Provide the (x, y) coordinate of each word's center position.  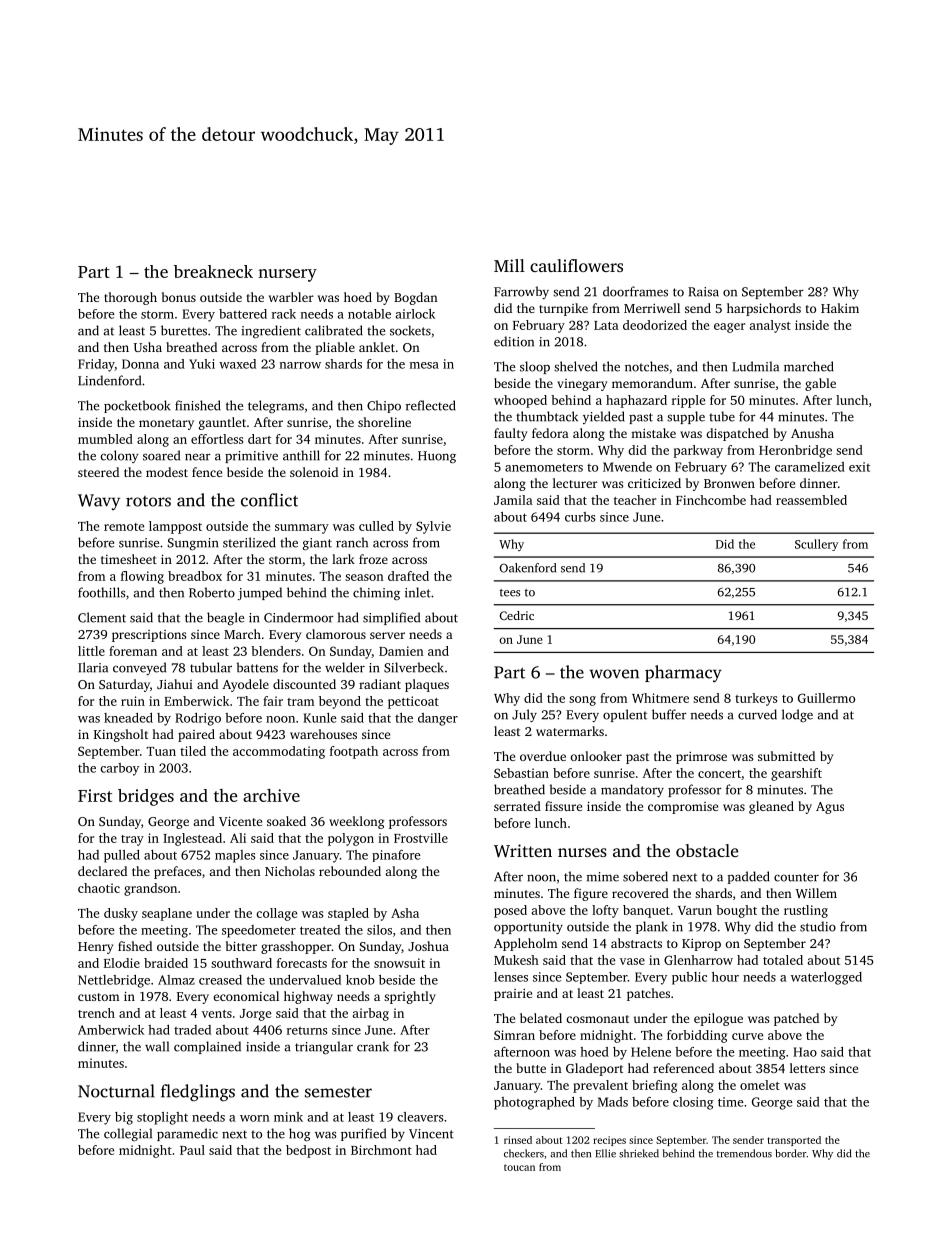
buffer (669, 714)
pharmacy (683, 673)
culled (376, 526)
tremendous (744, 1153)
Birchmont (381, 1150)
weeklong (356, 822)
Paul (192, 1150)
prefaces (177, 872)
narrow (300, 365)
